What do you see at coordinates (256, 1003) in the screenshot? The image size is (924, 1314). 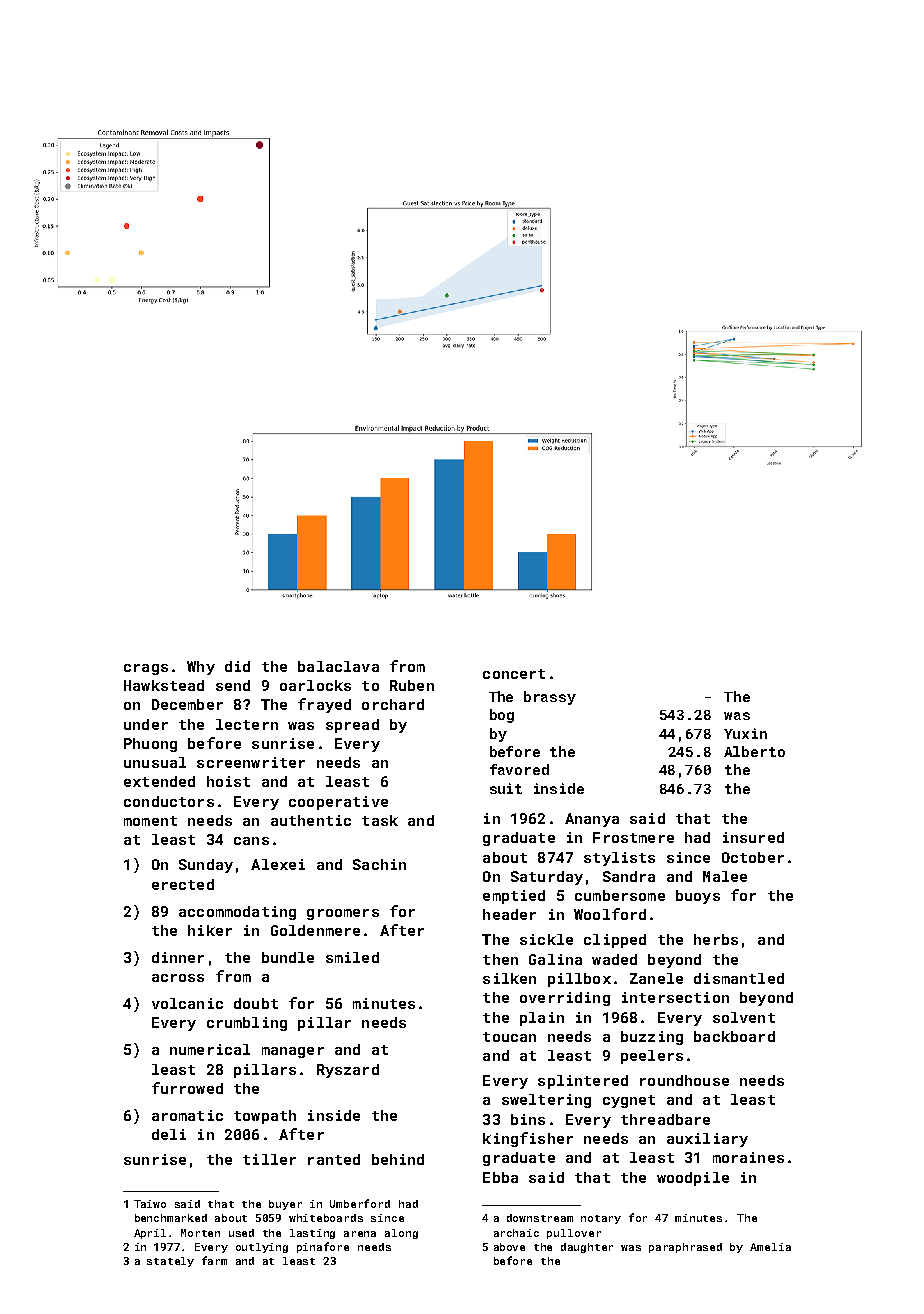 I see `doubt` at bounding box center [256, 1003].
